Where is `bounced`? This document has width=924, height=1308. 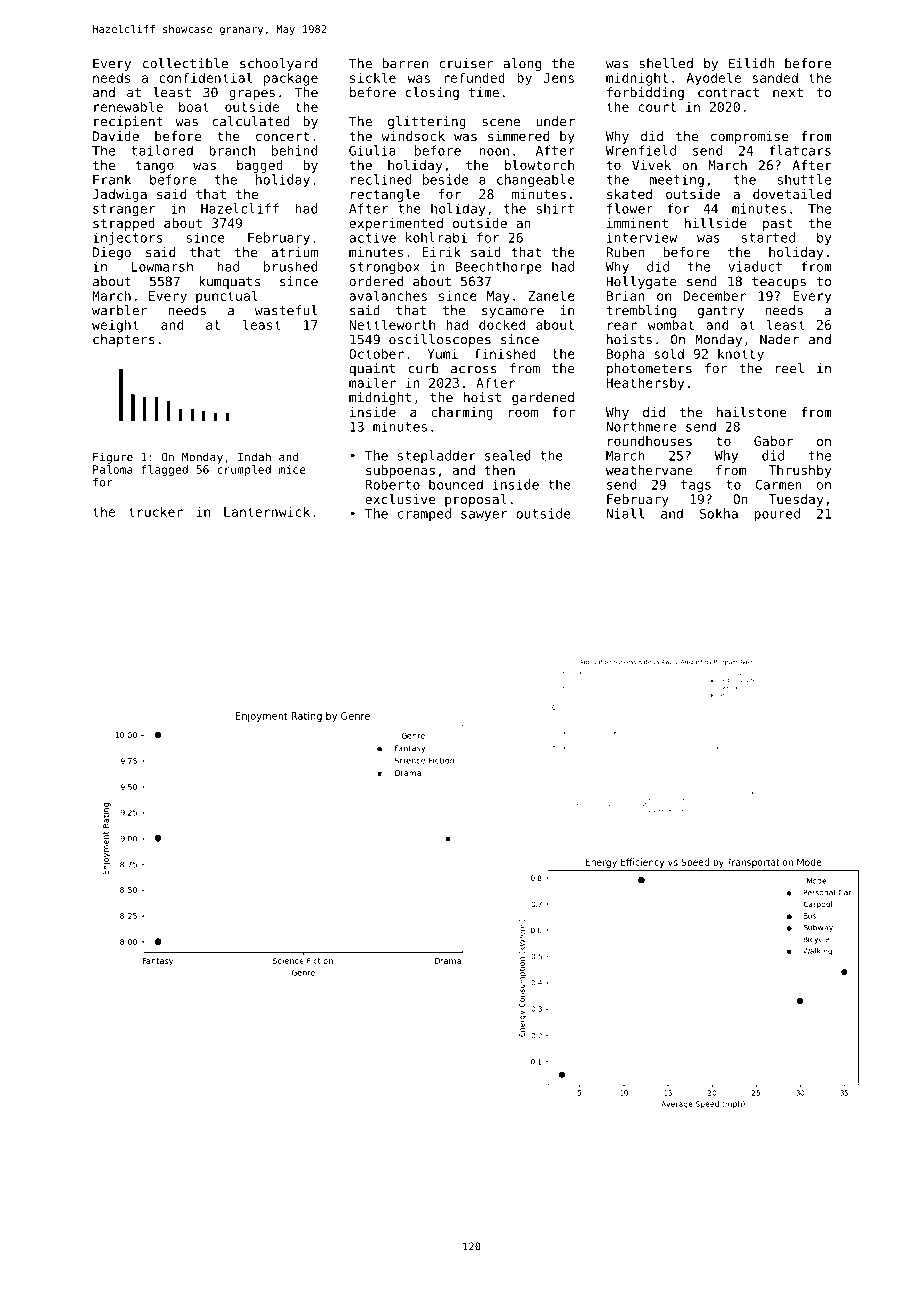 bounced is located at coordinates (456, 484).
